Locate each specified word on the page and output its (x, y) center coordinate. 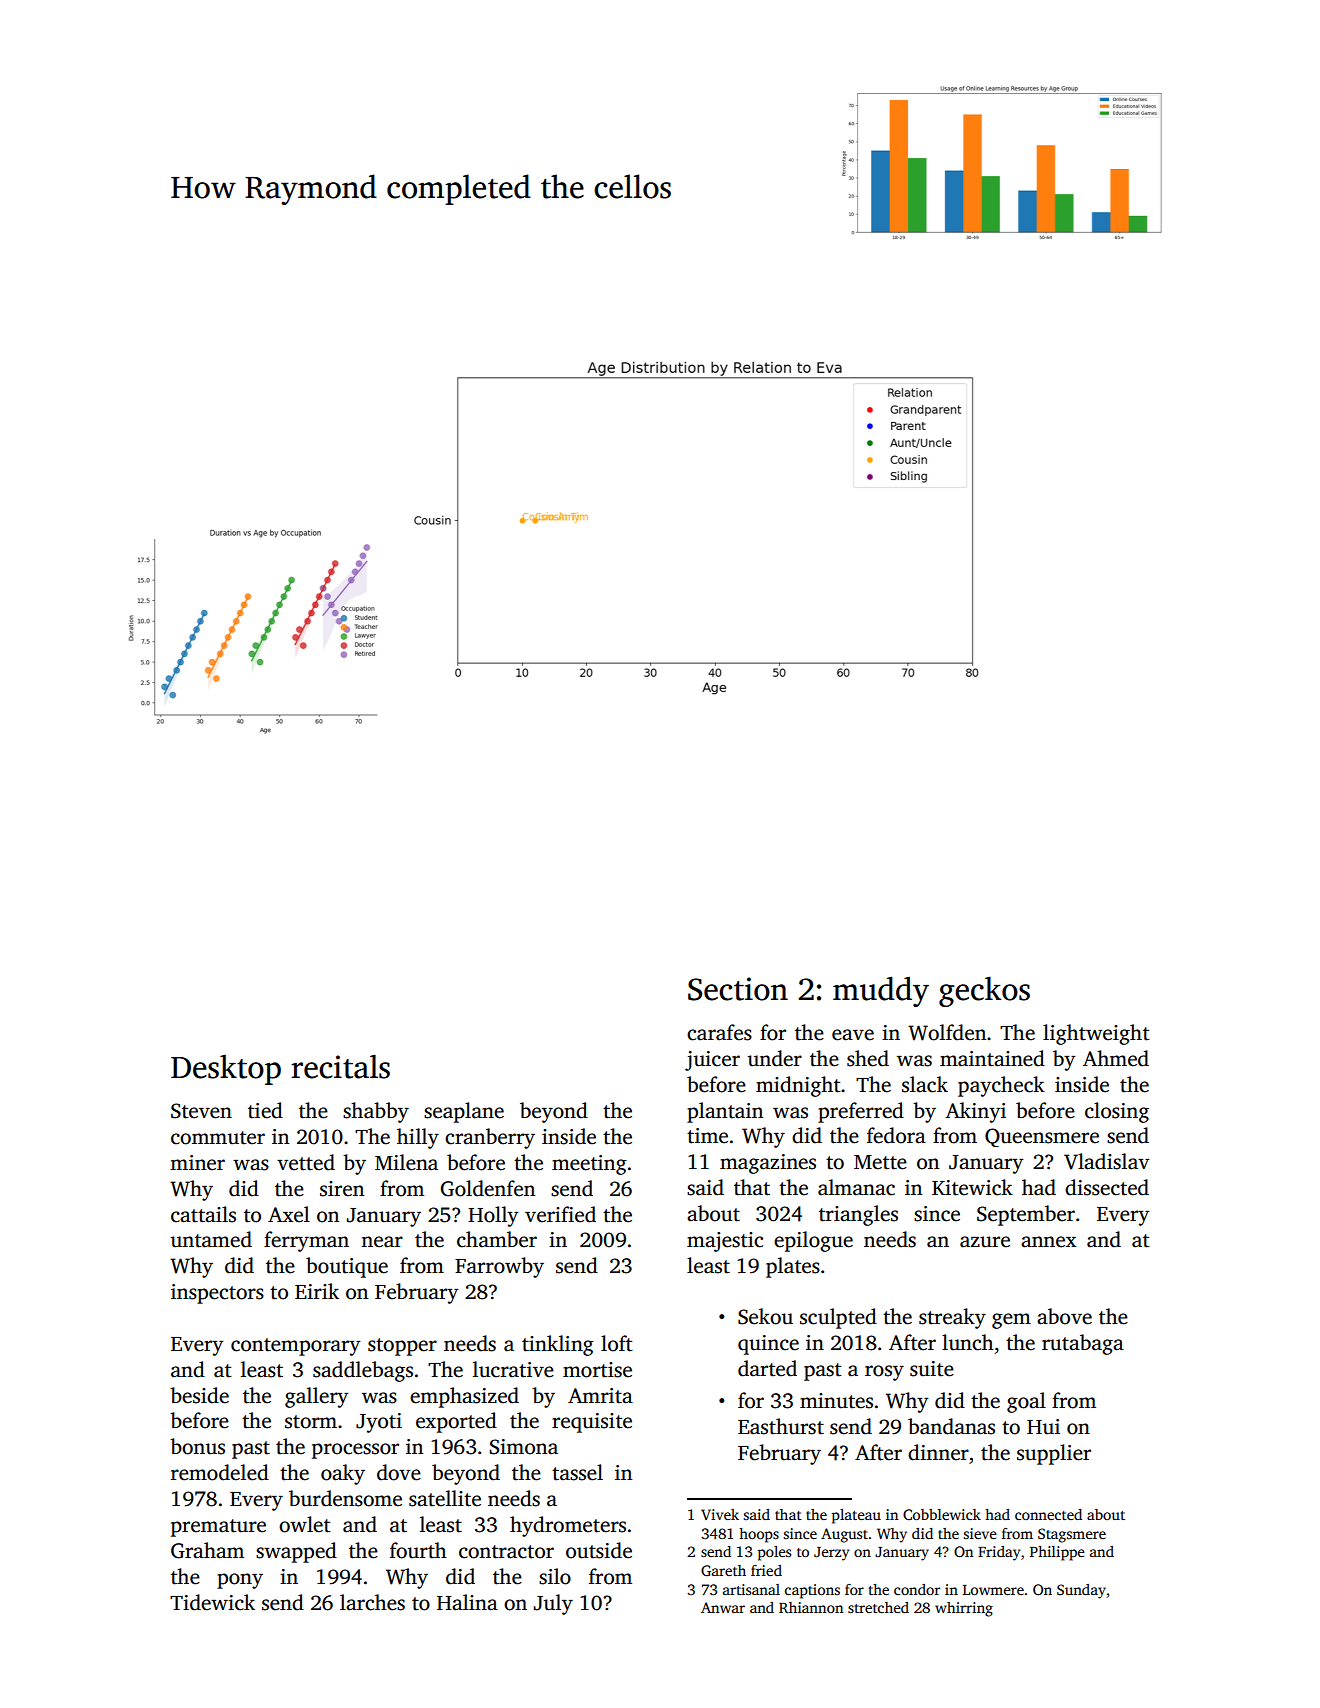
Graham (207, 1550)
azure (985, 1242)
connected (1048, 1514)
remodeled (220, 1472)
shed (868, 1058)
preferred (861, 1112)
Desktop (226, 1070)
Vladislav (1106, 1161)
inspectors (217, 1294)
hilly (418, 1138)
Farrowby (499, 1267)
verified (560, 1214)
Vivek (720, 1514)
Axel (289, 1214)
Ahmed (1116, 1058)
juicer (712, 1061)
